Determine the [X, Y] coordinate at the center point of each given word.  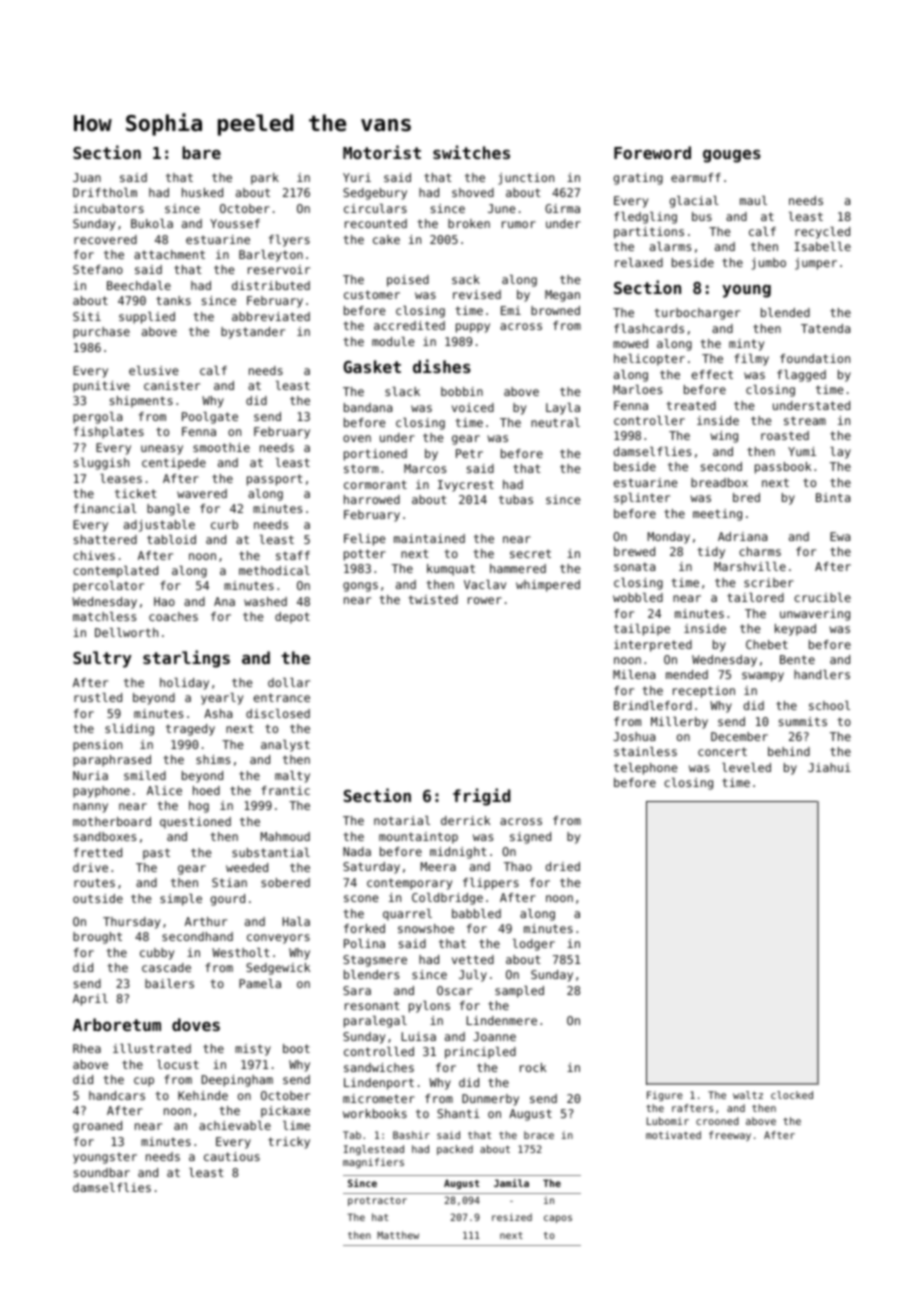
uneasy [162, 450]
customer [372, 294]
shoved [473, 192]
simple [181, 900]
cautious [232, 1156]
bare [201, 152]
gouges [732, 156]
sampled [519, 992]
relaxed [639, 262]
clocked [792, 1095]
